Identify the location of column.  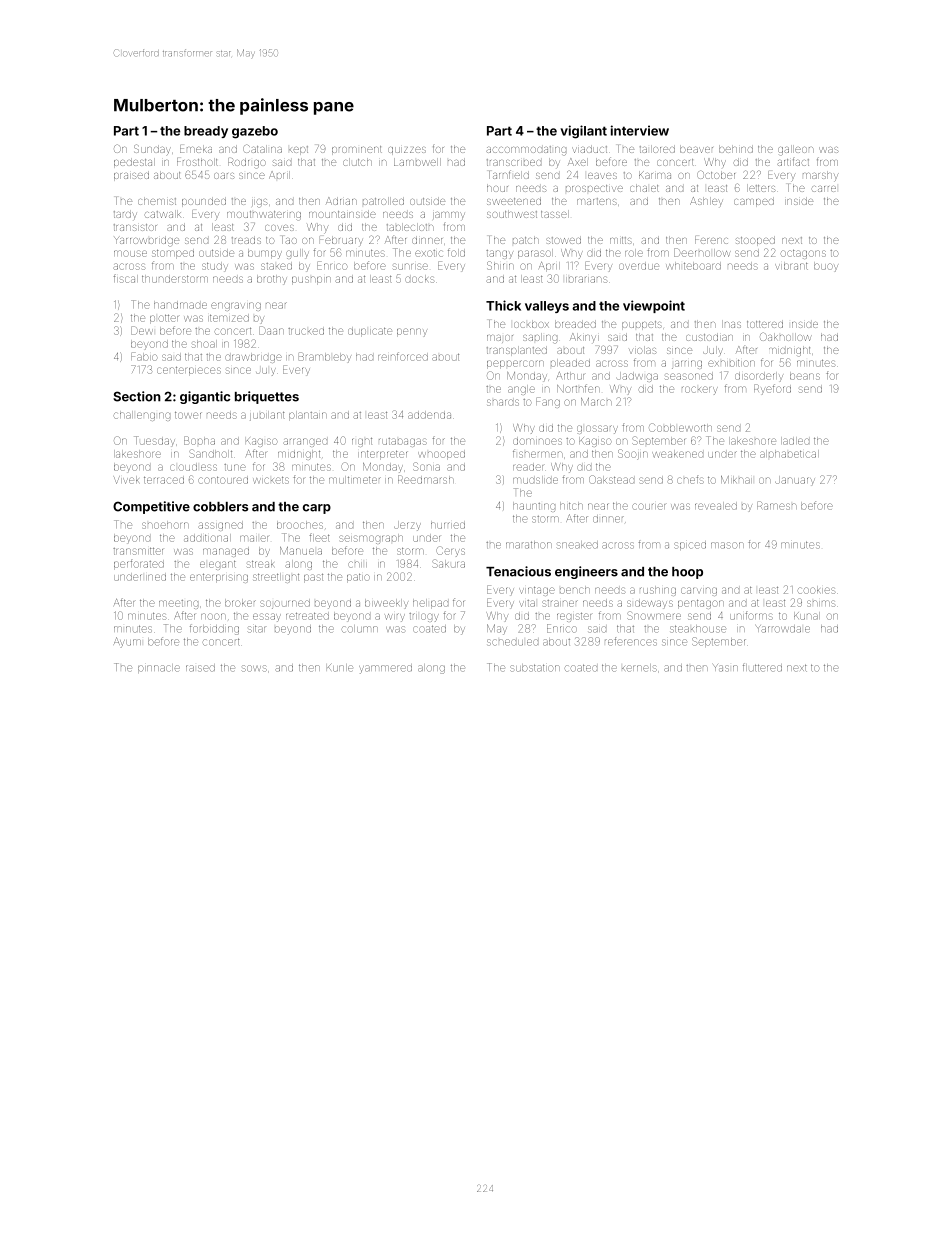
(360, 629).
